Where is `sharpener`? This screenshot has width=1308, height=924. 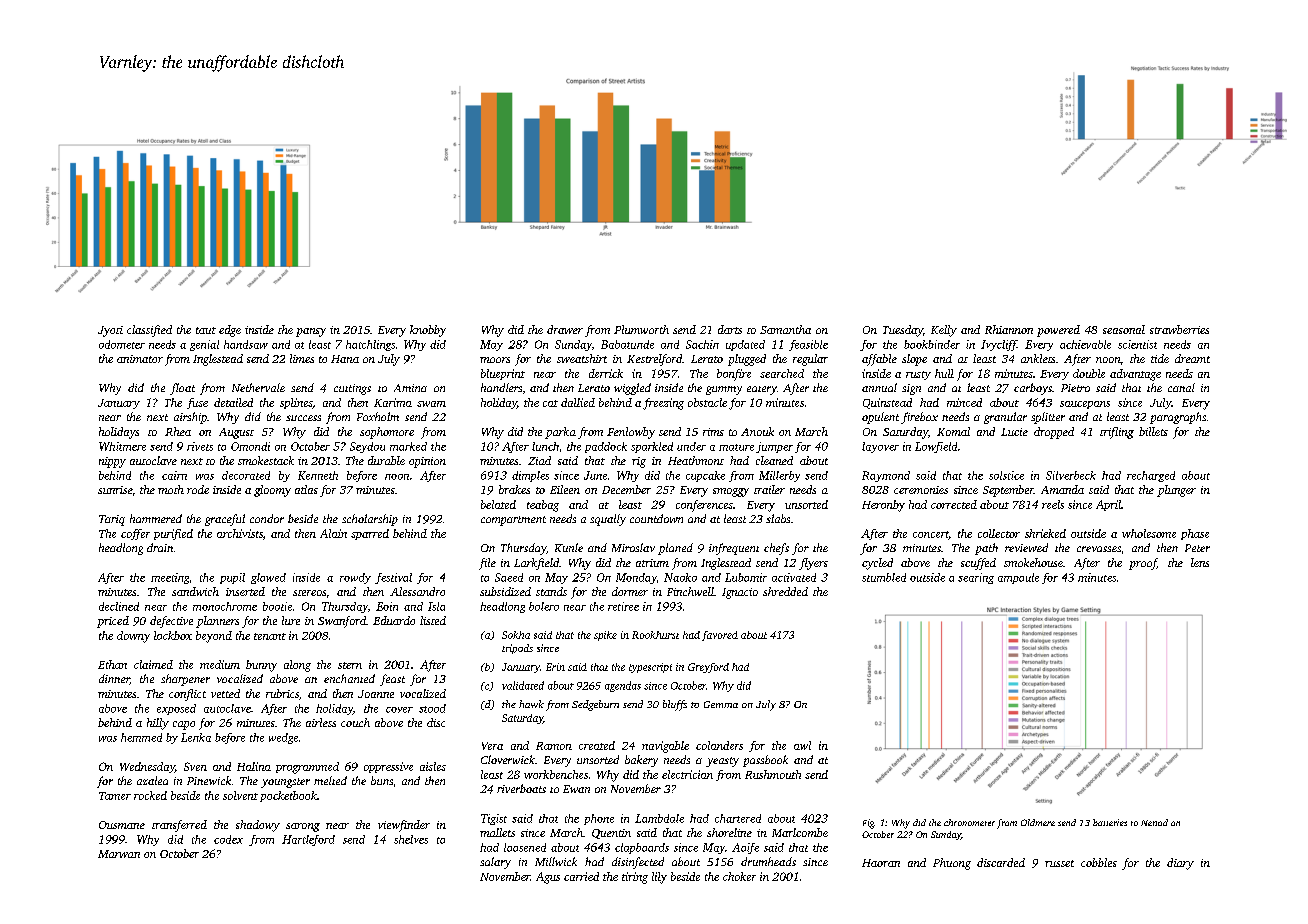
sharpener is located at coordinates (185, 680).
